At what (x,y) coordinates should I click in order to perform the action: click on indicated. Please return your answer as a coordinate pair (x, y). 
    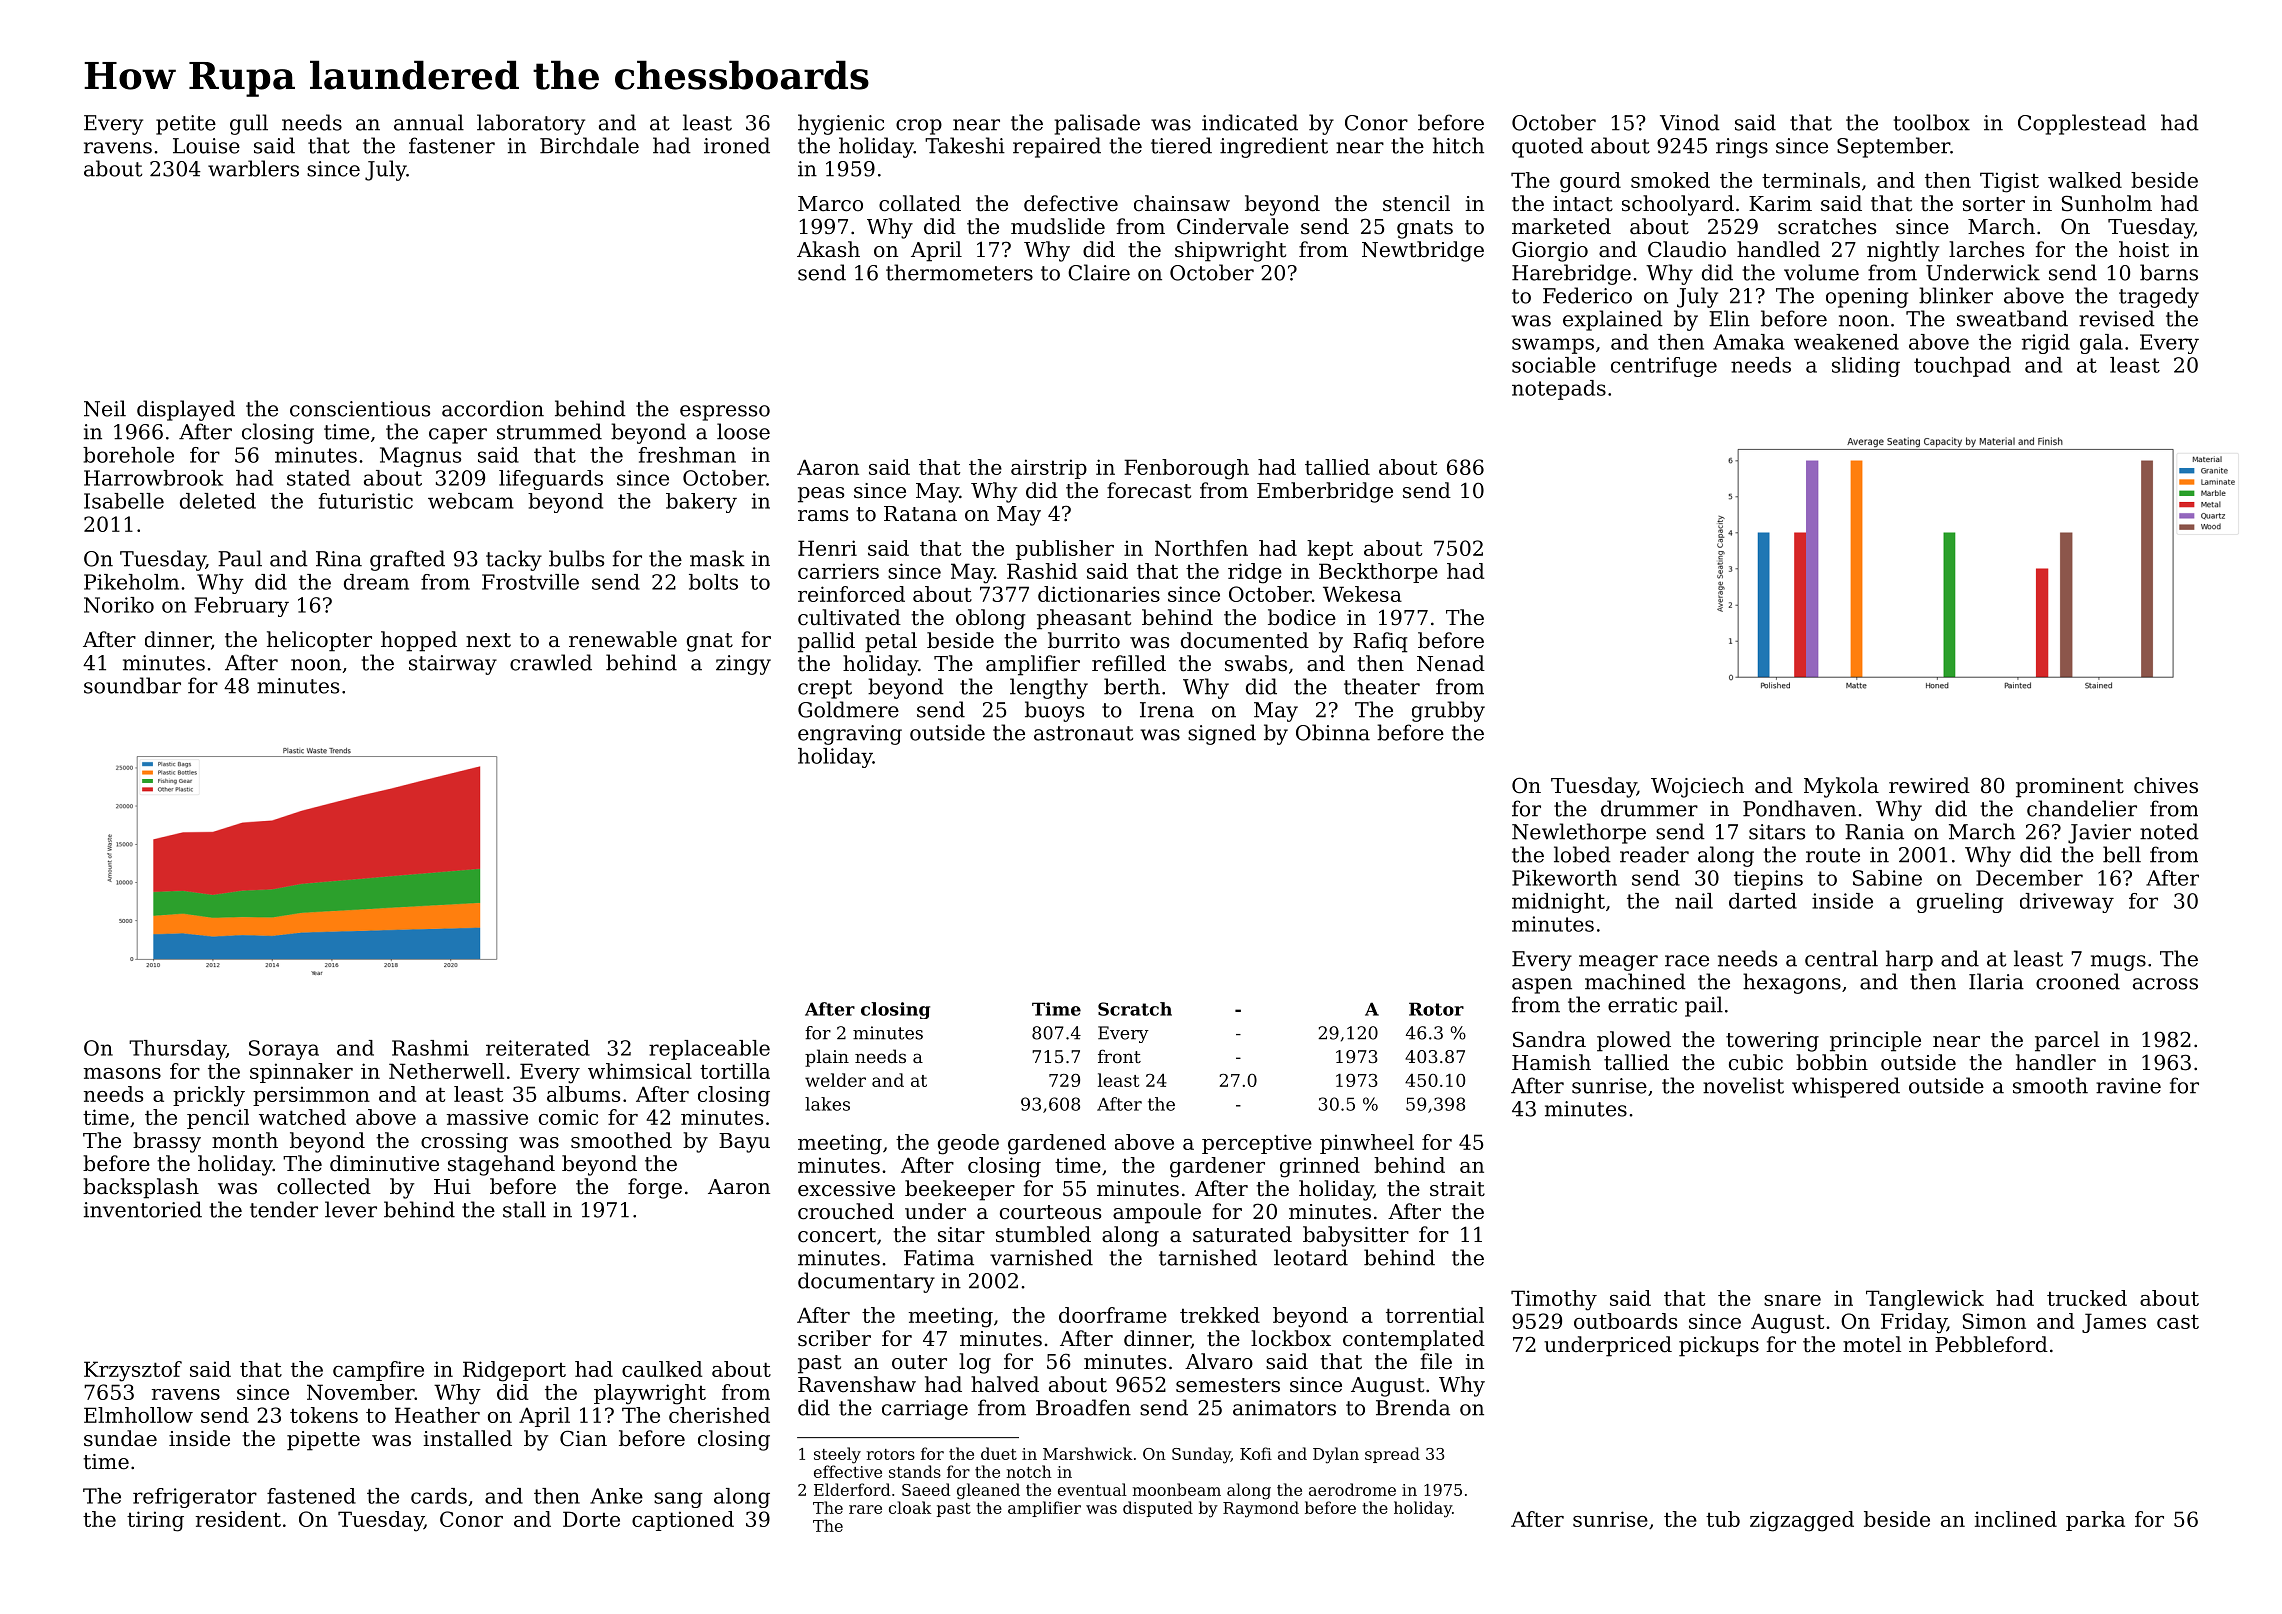
    Looking at the image, I should click on (1250, 122).
